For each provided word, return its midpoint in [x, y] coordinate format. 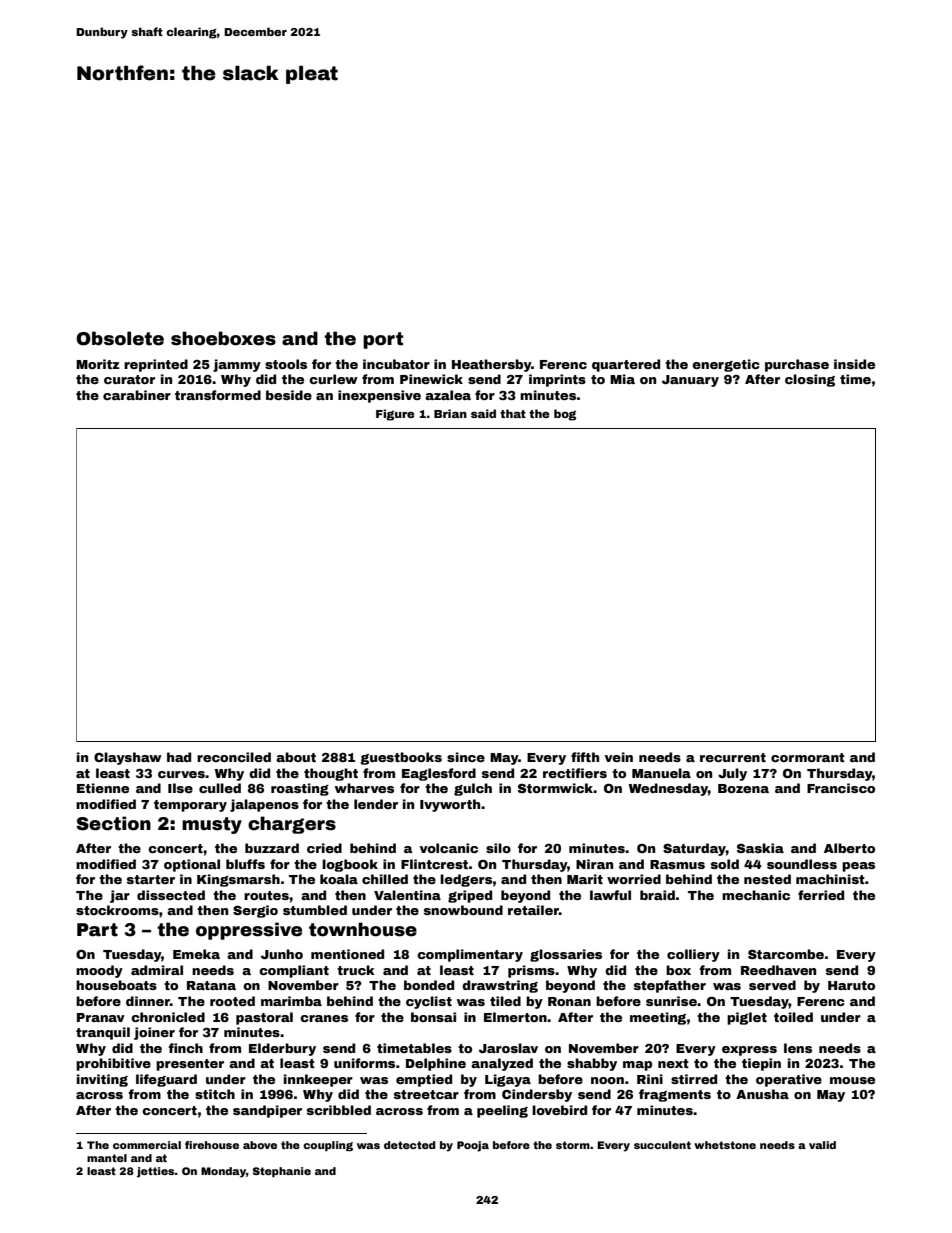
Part [97, 930]
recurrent [733, 757]
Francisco [841, 788]
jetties [156, 1172]
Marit [585, 879]
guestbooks [401, 758]
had [179, 757]
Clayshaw [128, 758]
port [383, 340]
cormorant [808, 757]
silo [498, 848]
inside [854, 364]
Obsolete [120, 338]
